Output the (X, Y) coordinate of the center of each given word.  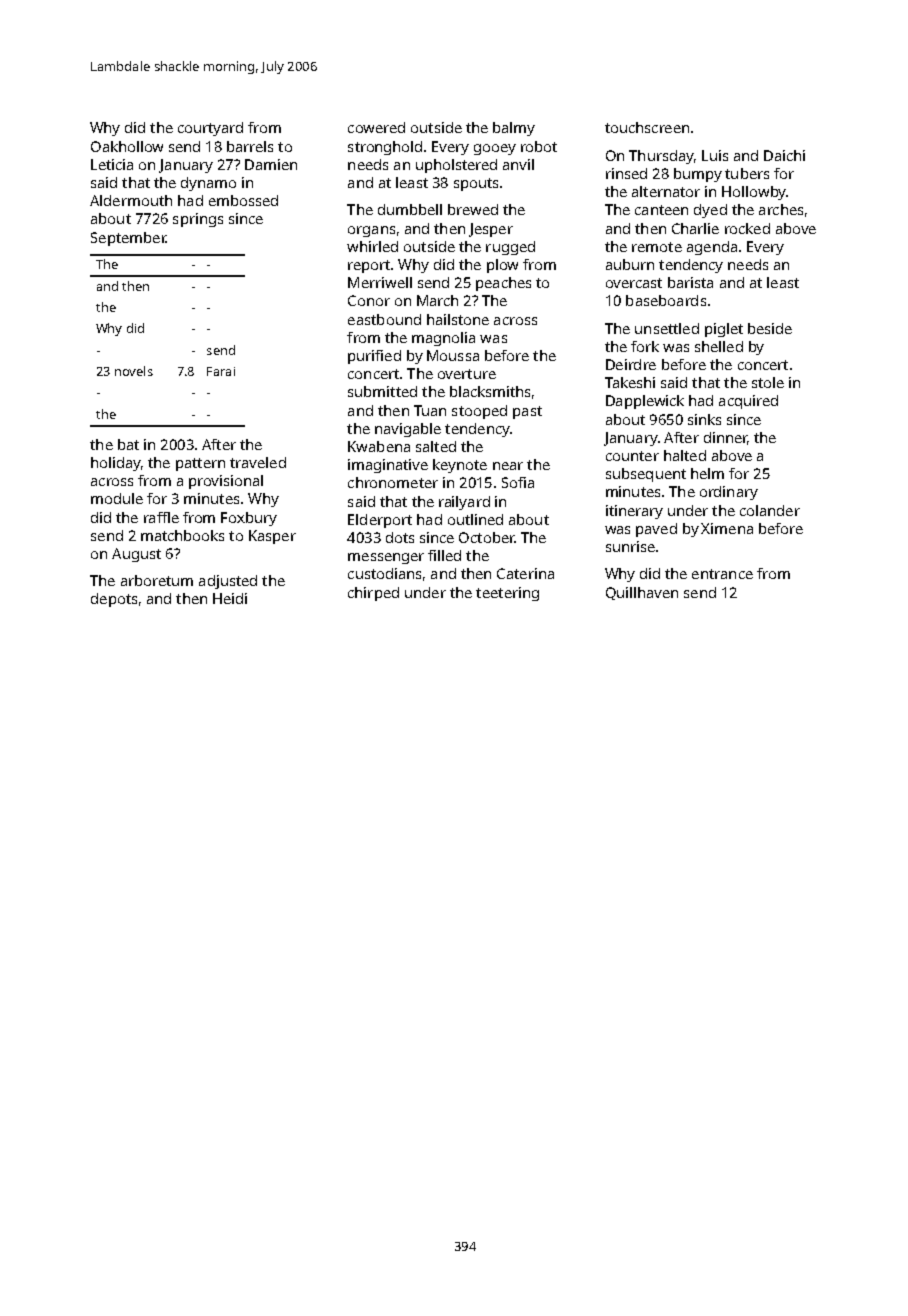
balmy (514, 129)
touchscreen (647, 127)
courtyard (210, 129)
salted (436, 446)
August (136, 555)
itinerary (634, 512)
